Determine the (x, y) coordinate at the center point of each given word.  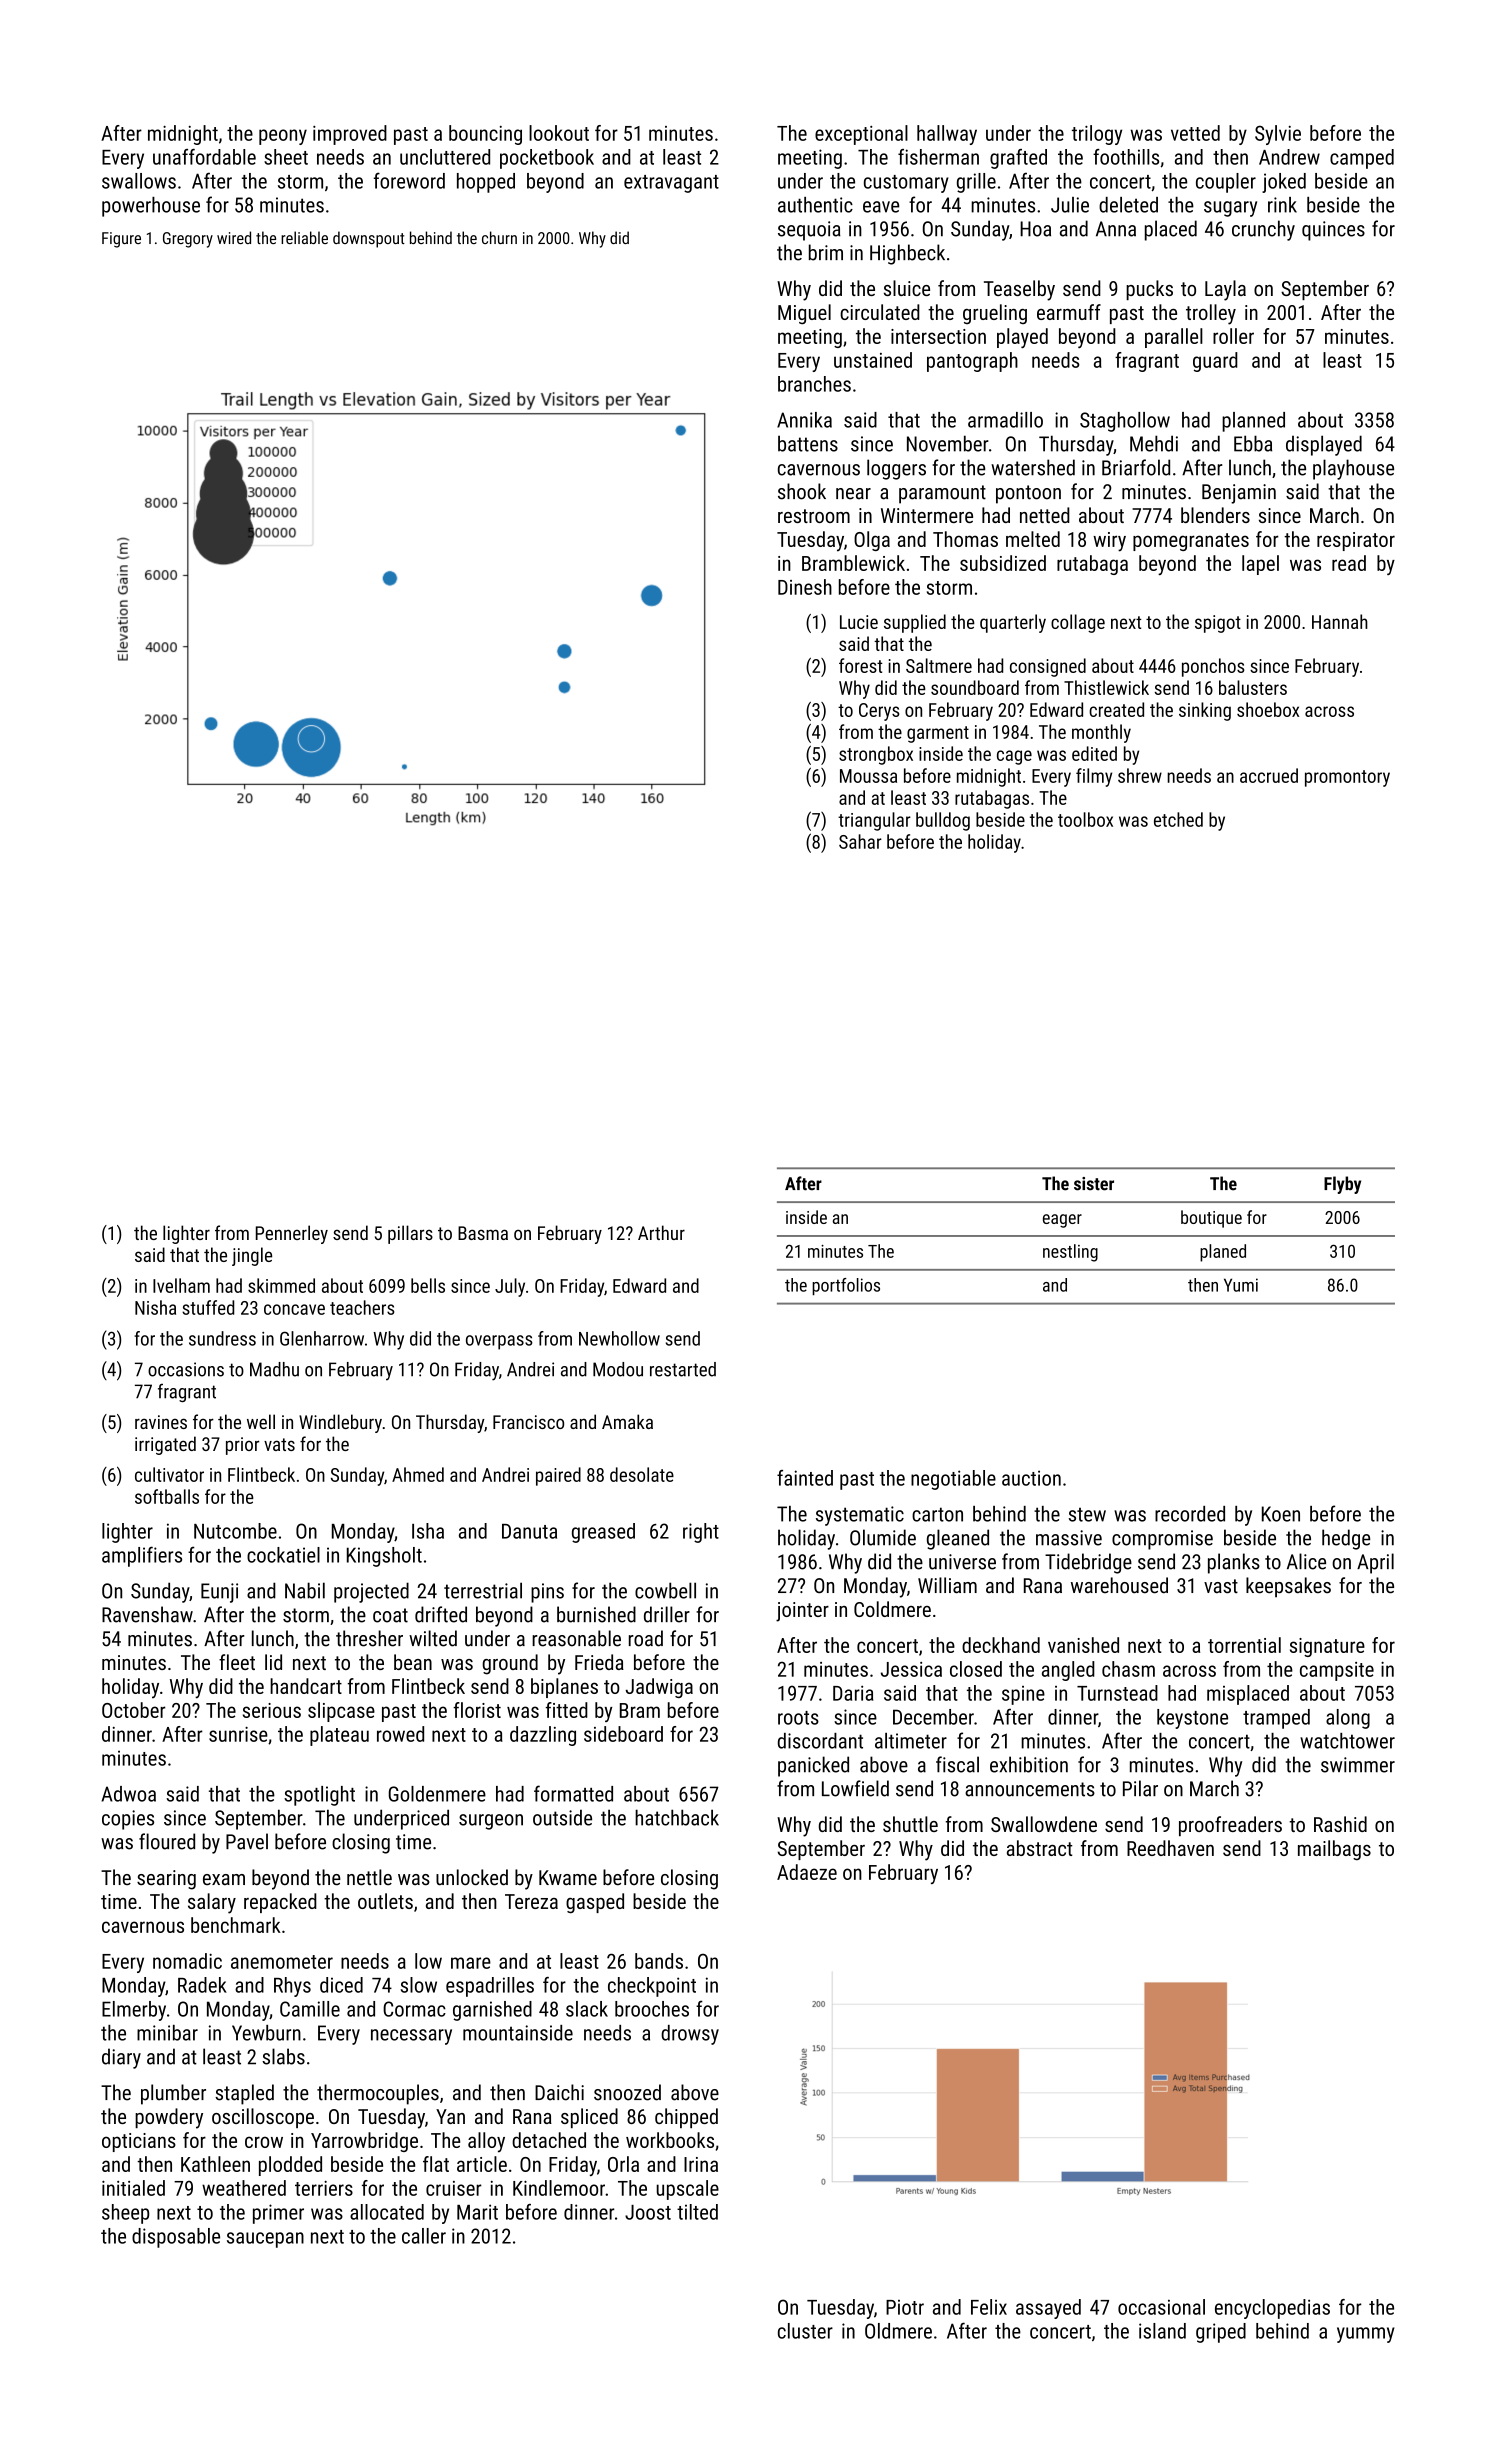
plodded (290, 2166)
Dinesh (805, 587)
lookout (559, 133)
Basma (483, 1233)
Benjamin (1239, 494)
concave (294, 1309)
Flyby (1342, 1185)
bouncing (485, 135)
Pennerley (292, 1234)
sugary (1230, 209)
